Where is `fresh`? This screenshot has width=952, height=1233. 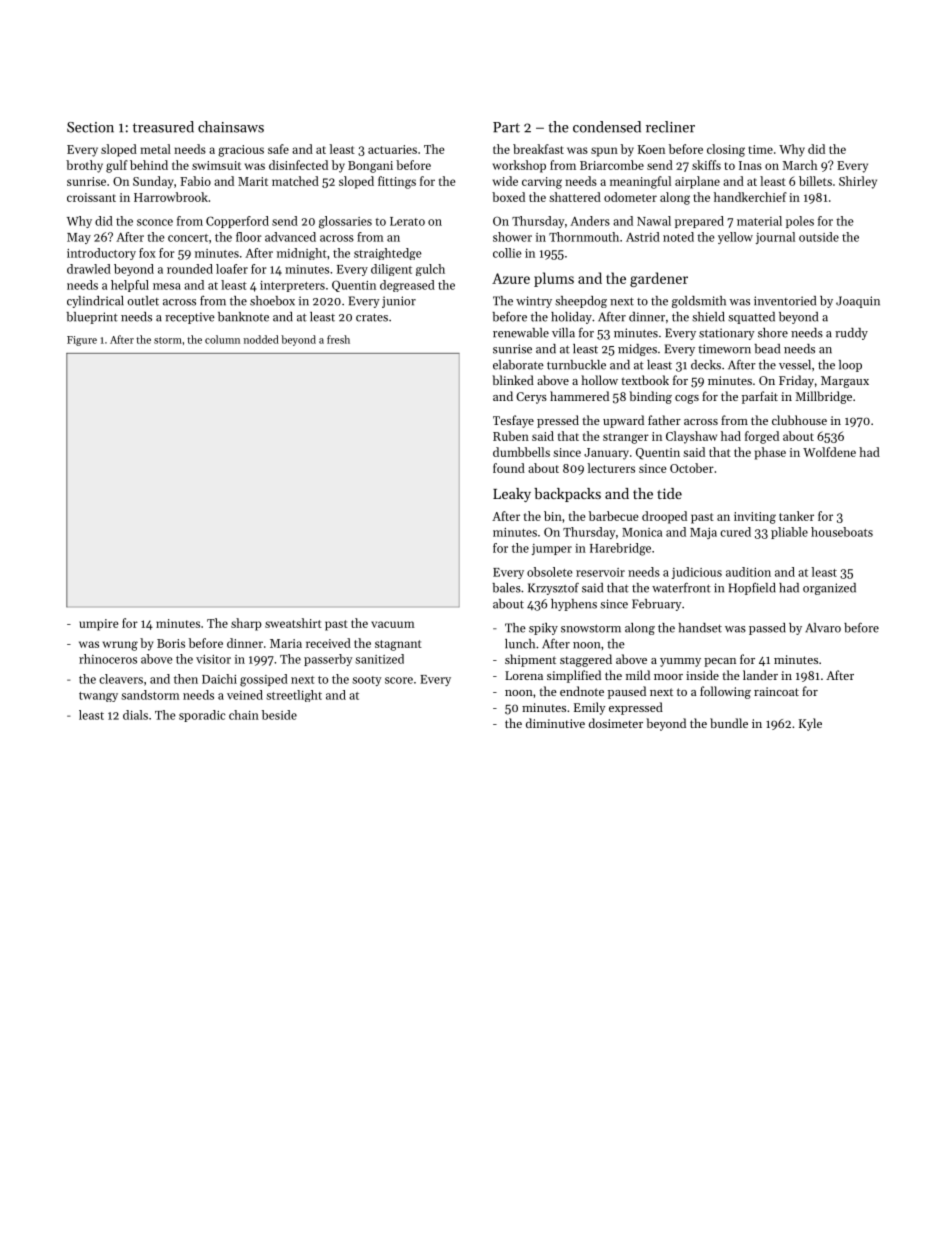 fresh is located at coordinates (338, 339).
